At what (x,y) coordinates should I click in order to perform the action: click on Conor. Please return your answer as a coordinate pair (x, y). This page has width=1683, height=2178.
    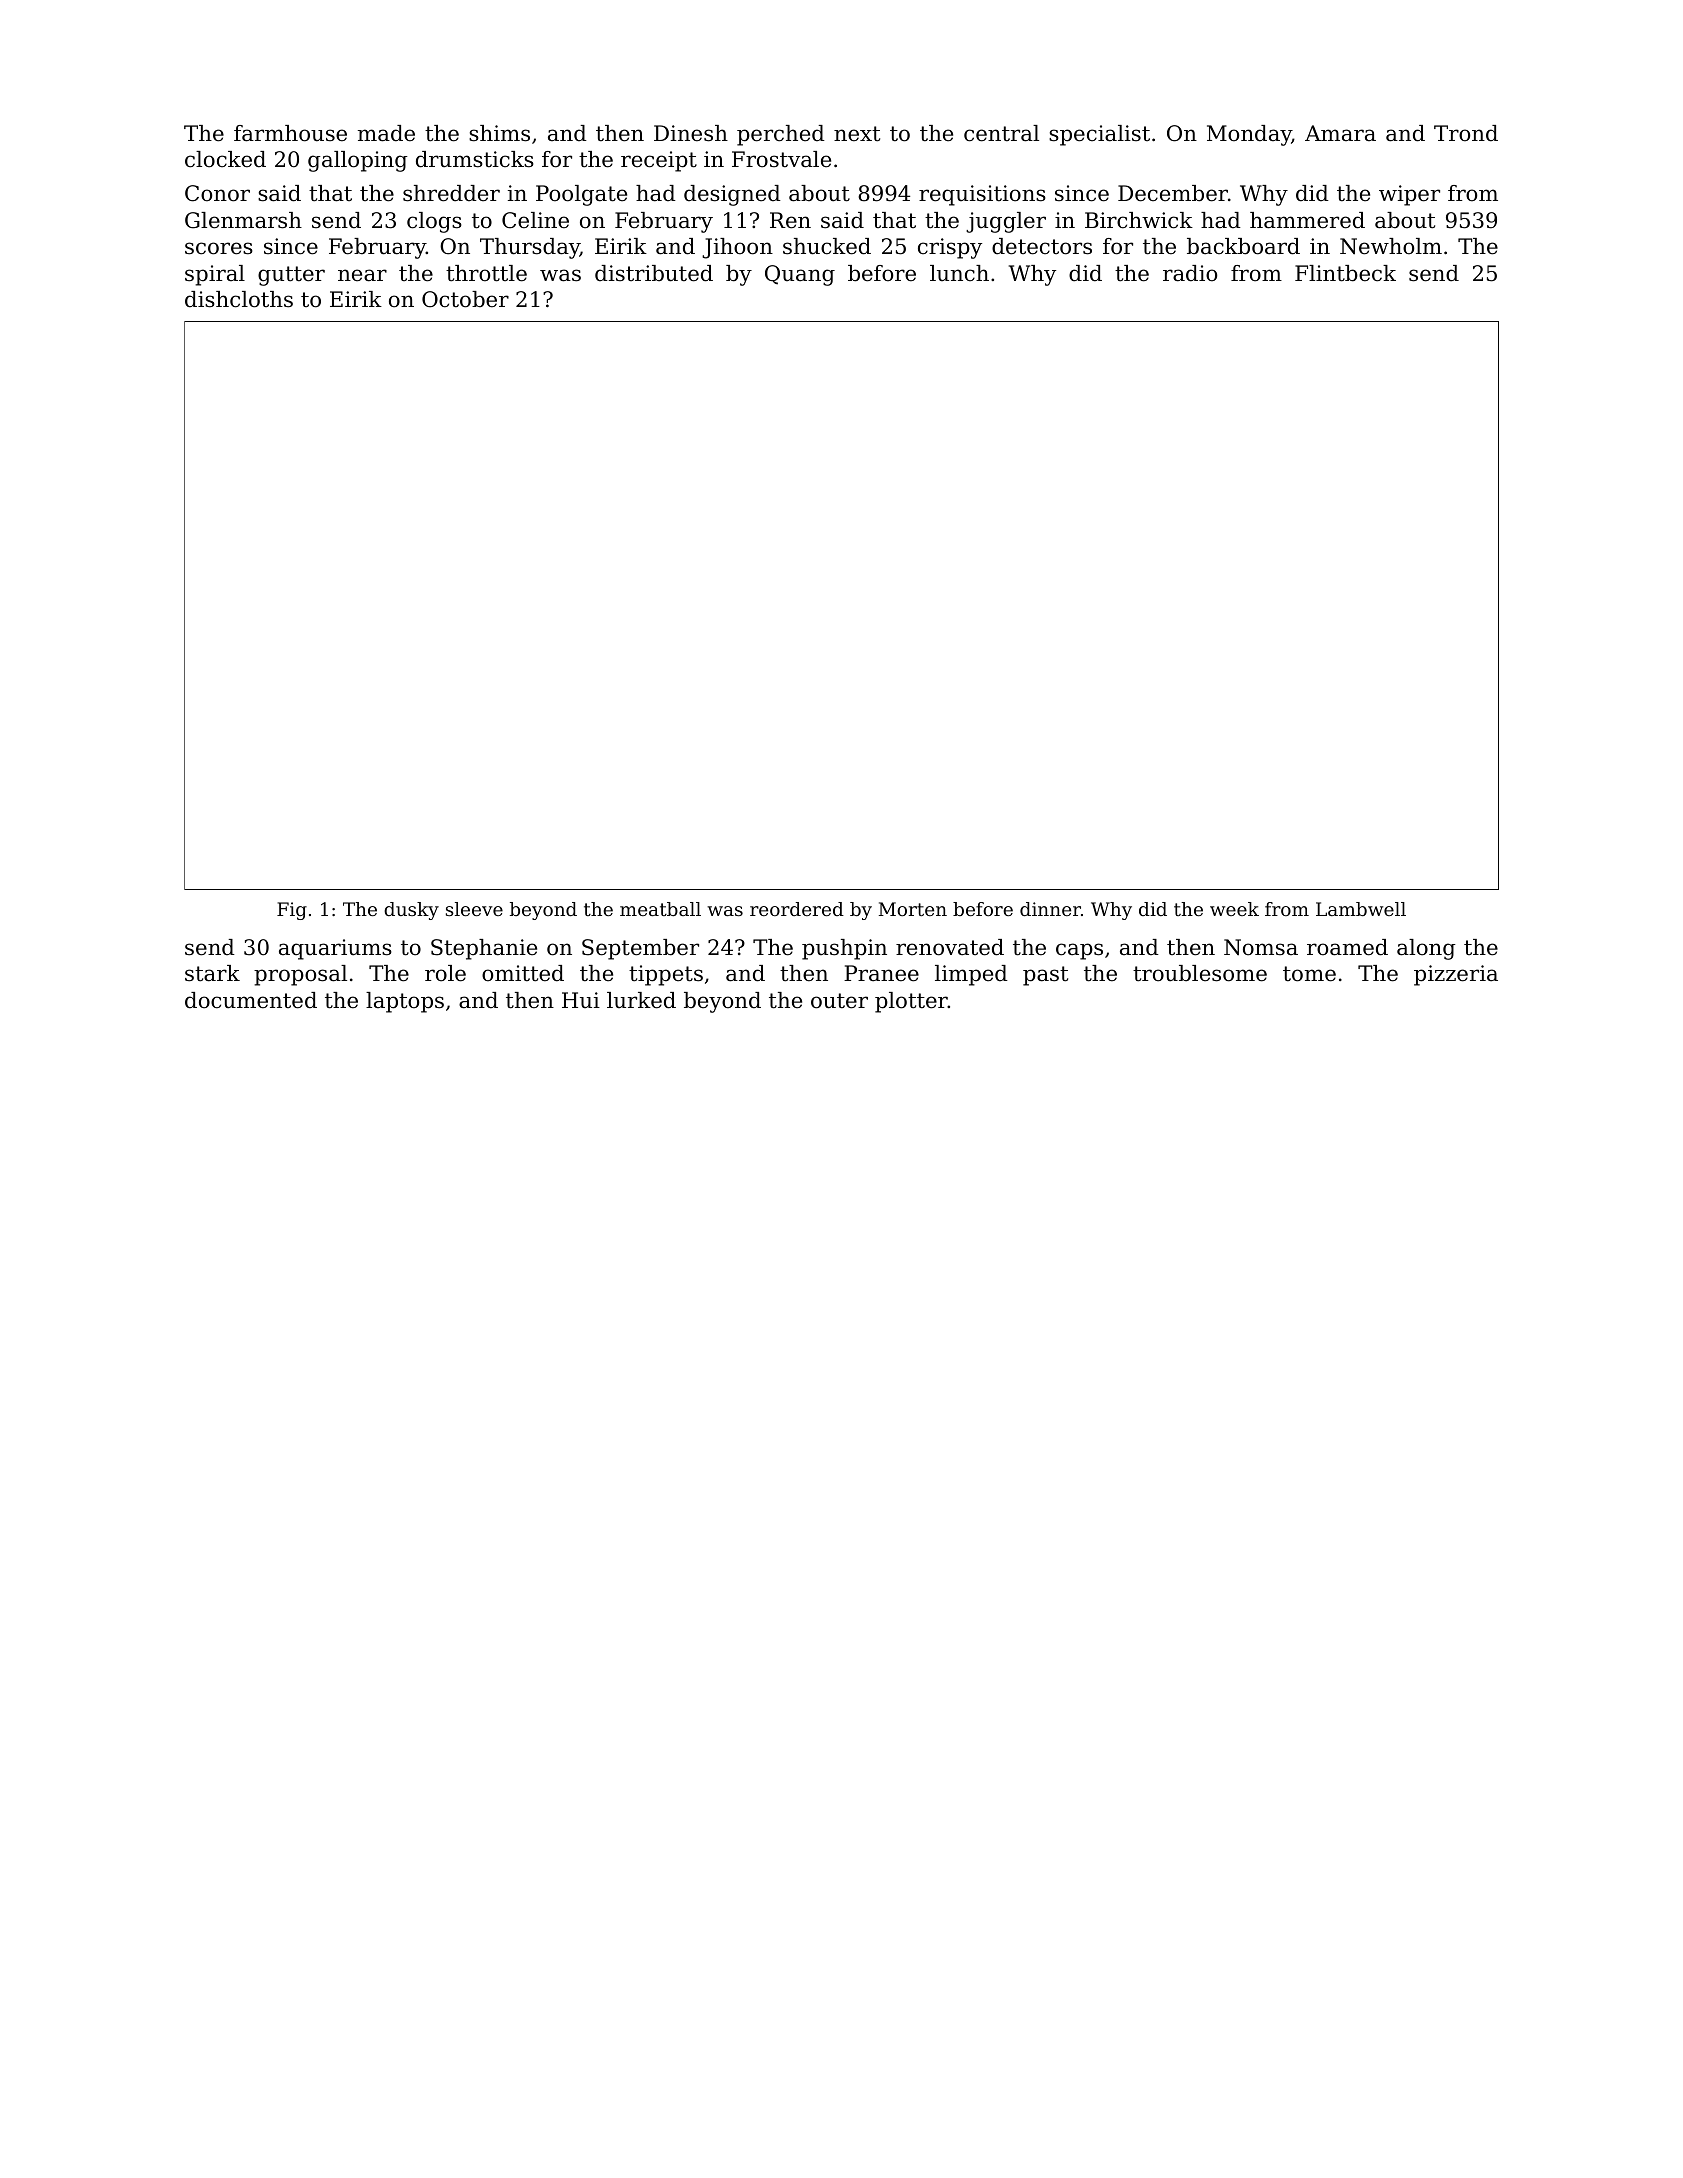
    Looking at the image, I should click on (217, 193).
